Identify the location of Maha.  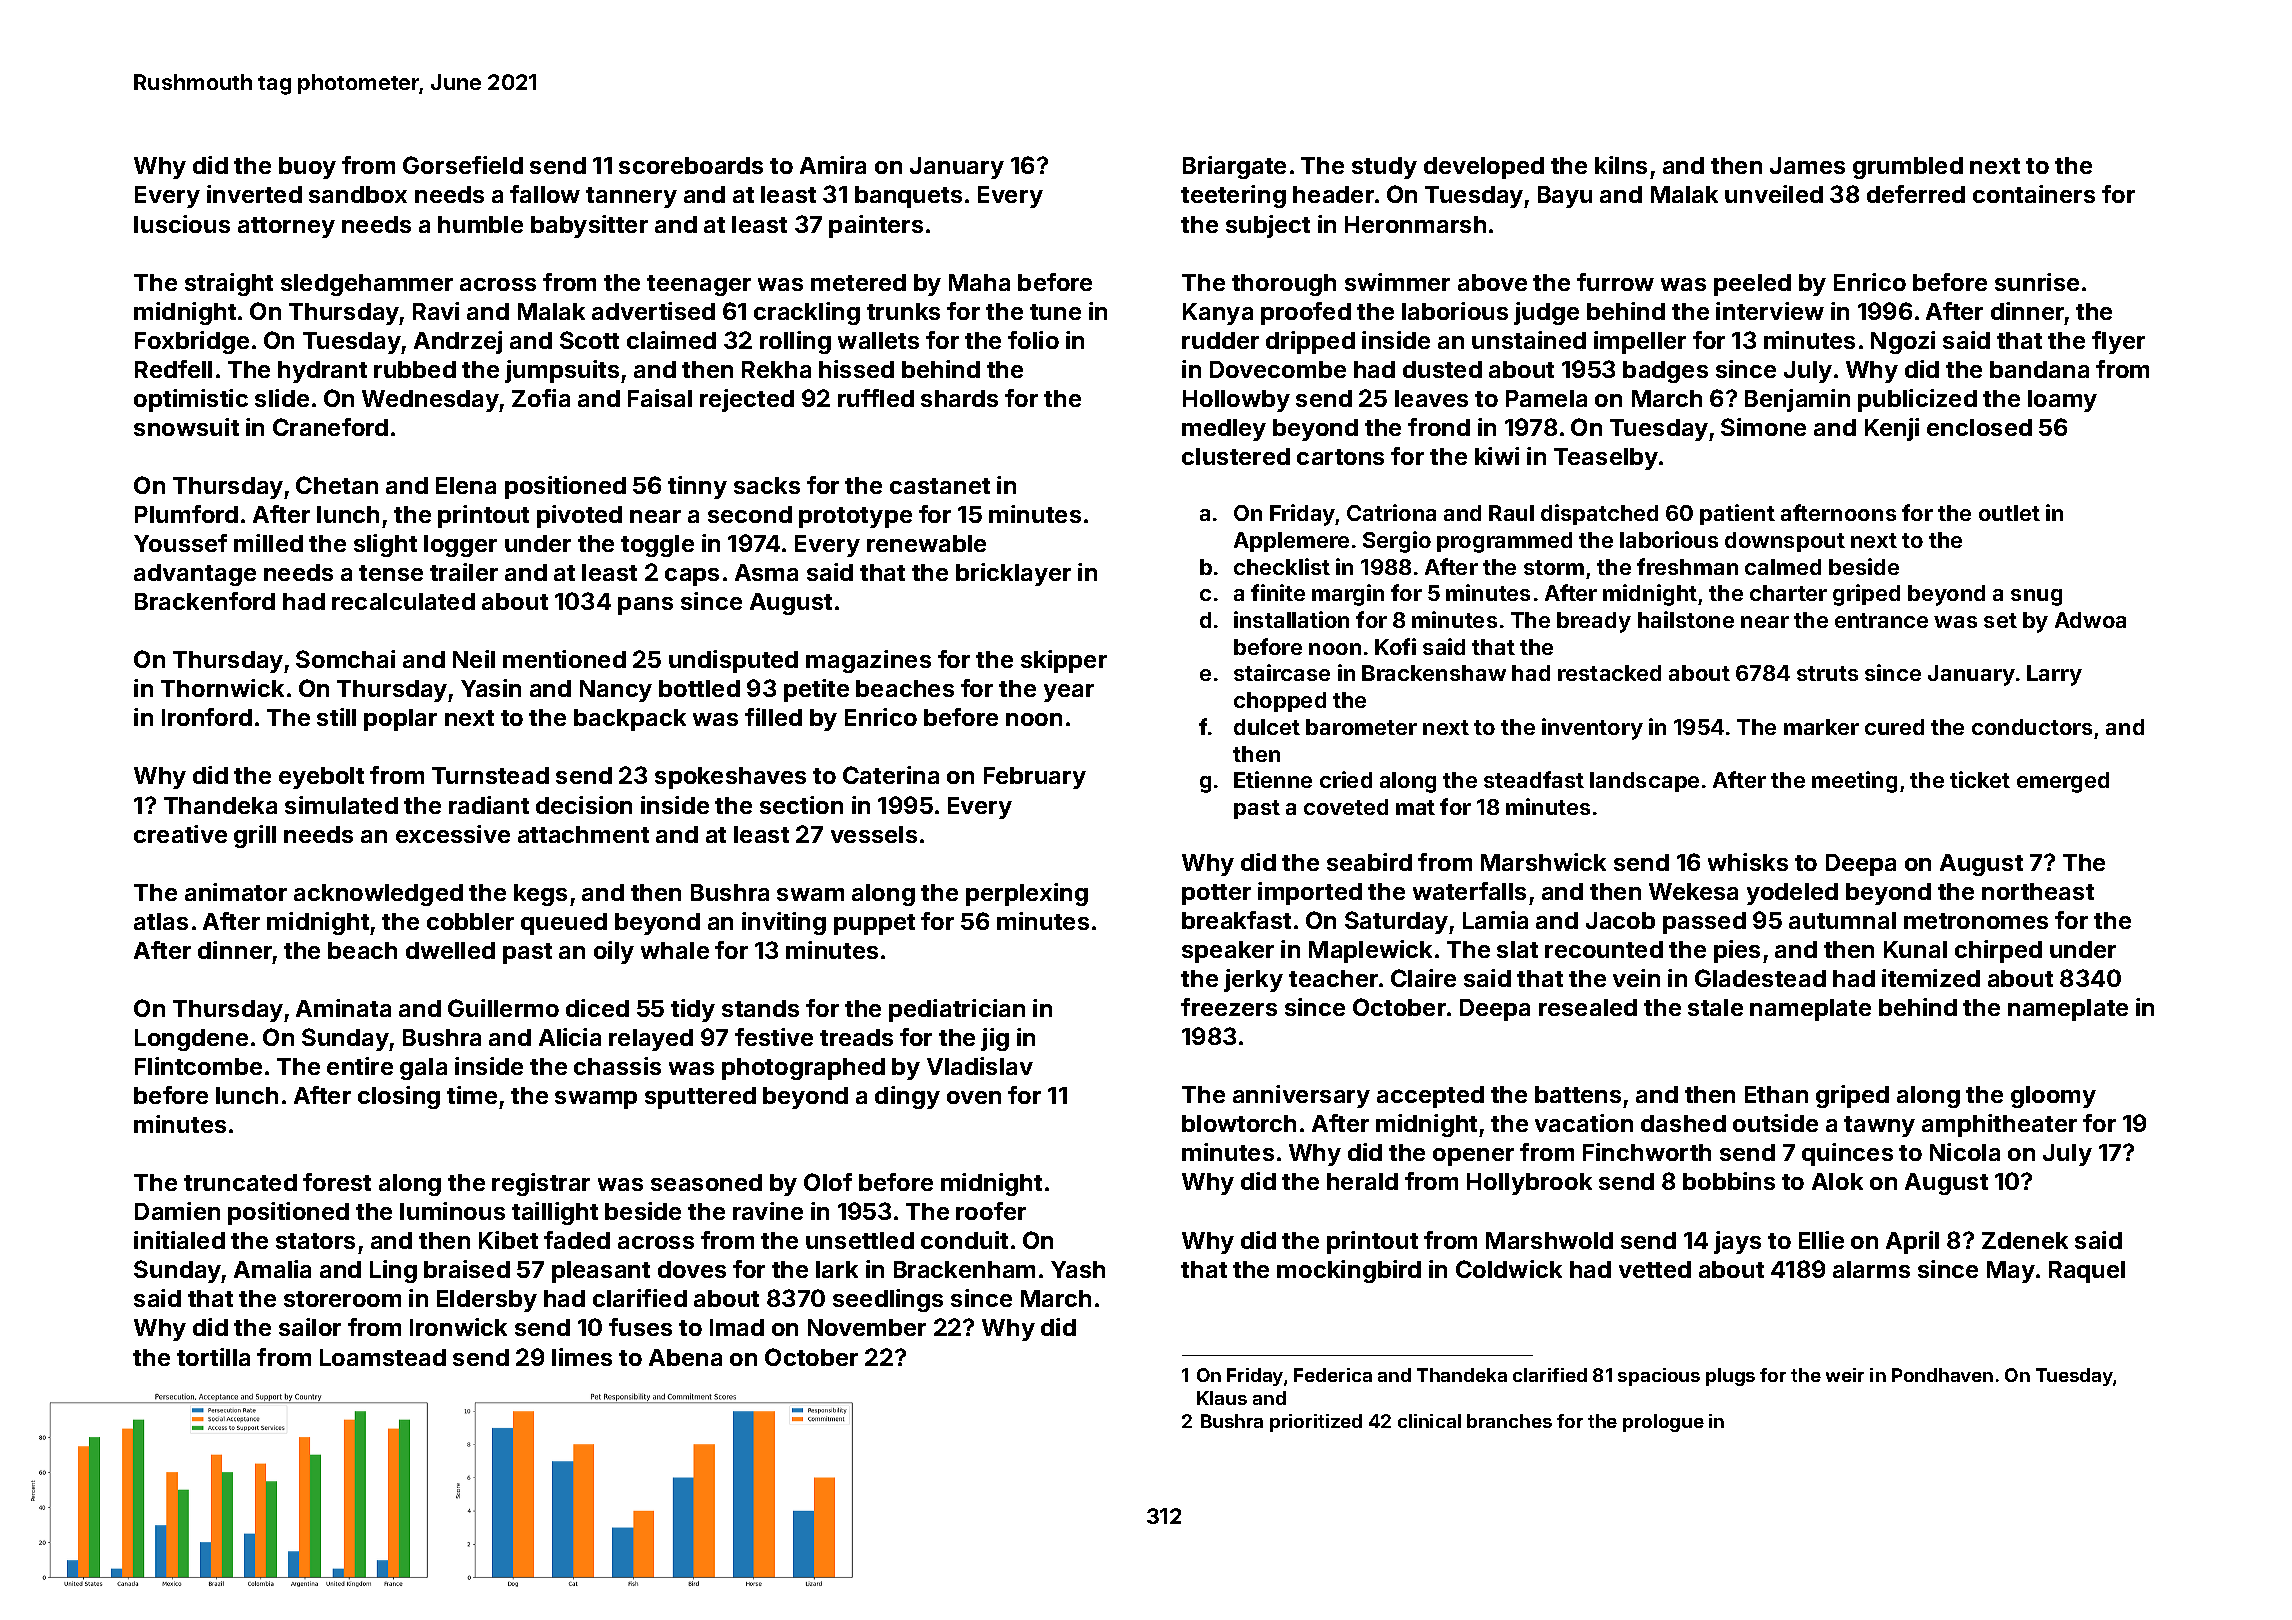
(979, 282).
